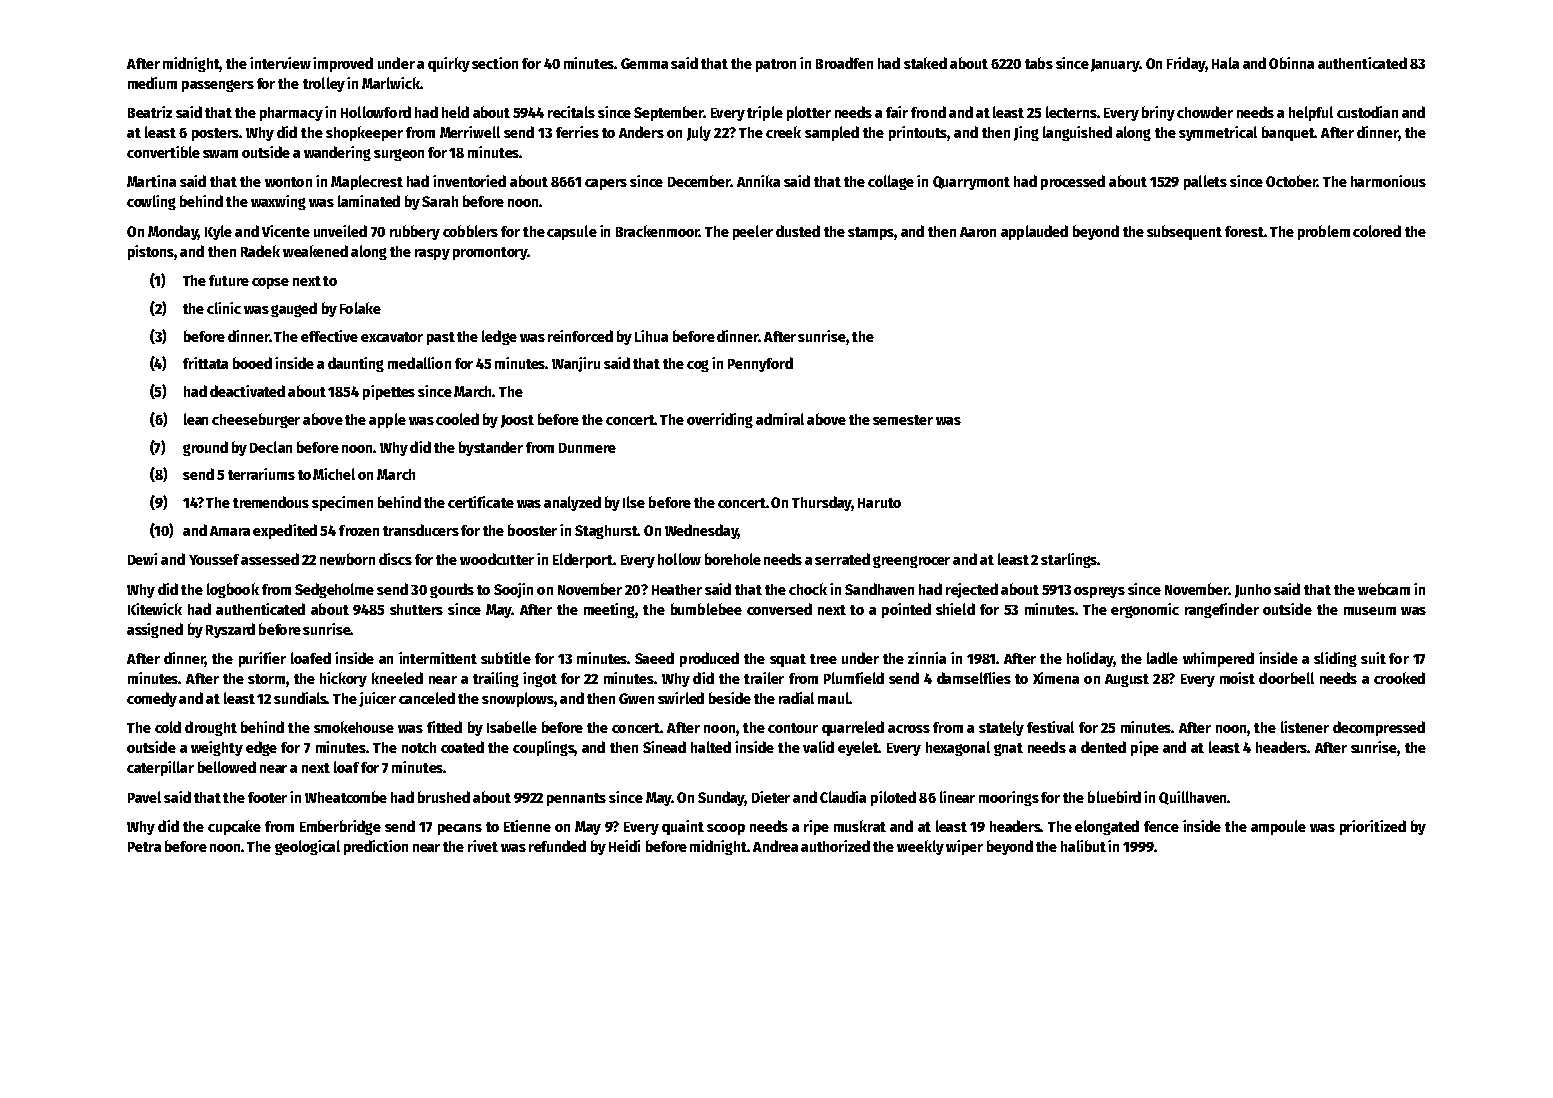 Image resolution: width=1553 pixels, height=1098 pixels. What do you see at coordinates (432, 254) in the screenshot?
I see `raspy` at bounding box center [432, 254].
